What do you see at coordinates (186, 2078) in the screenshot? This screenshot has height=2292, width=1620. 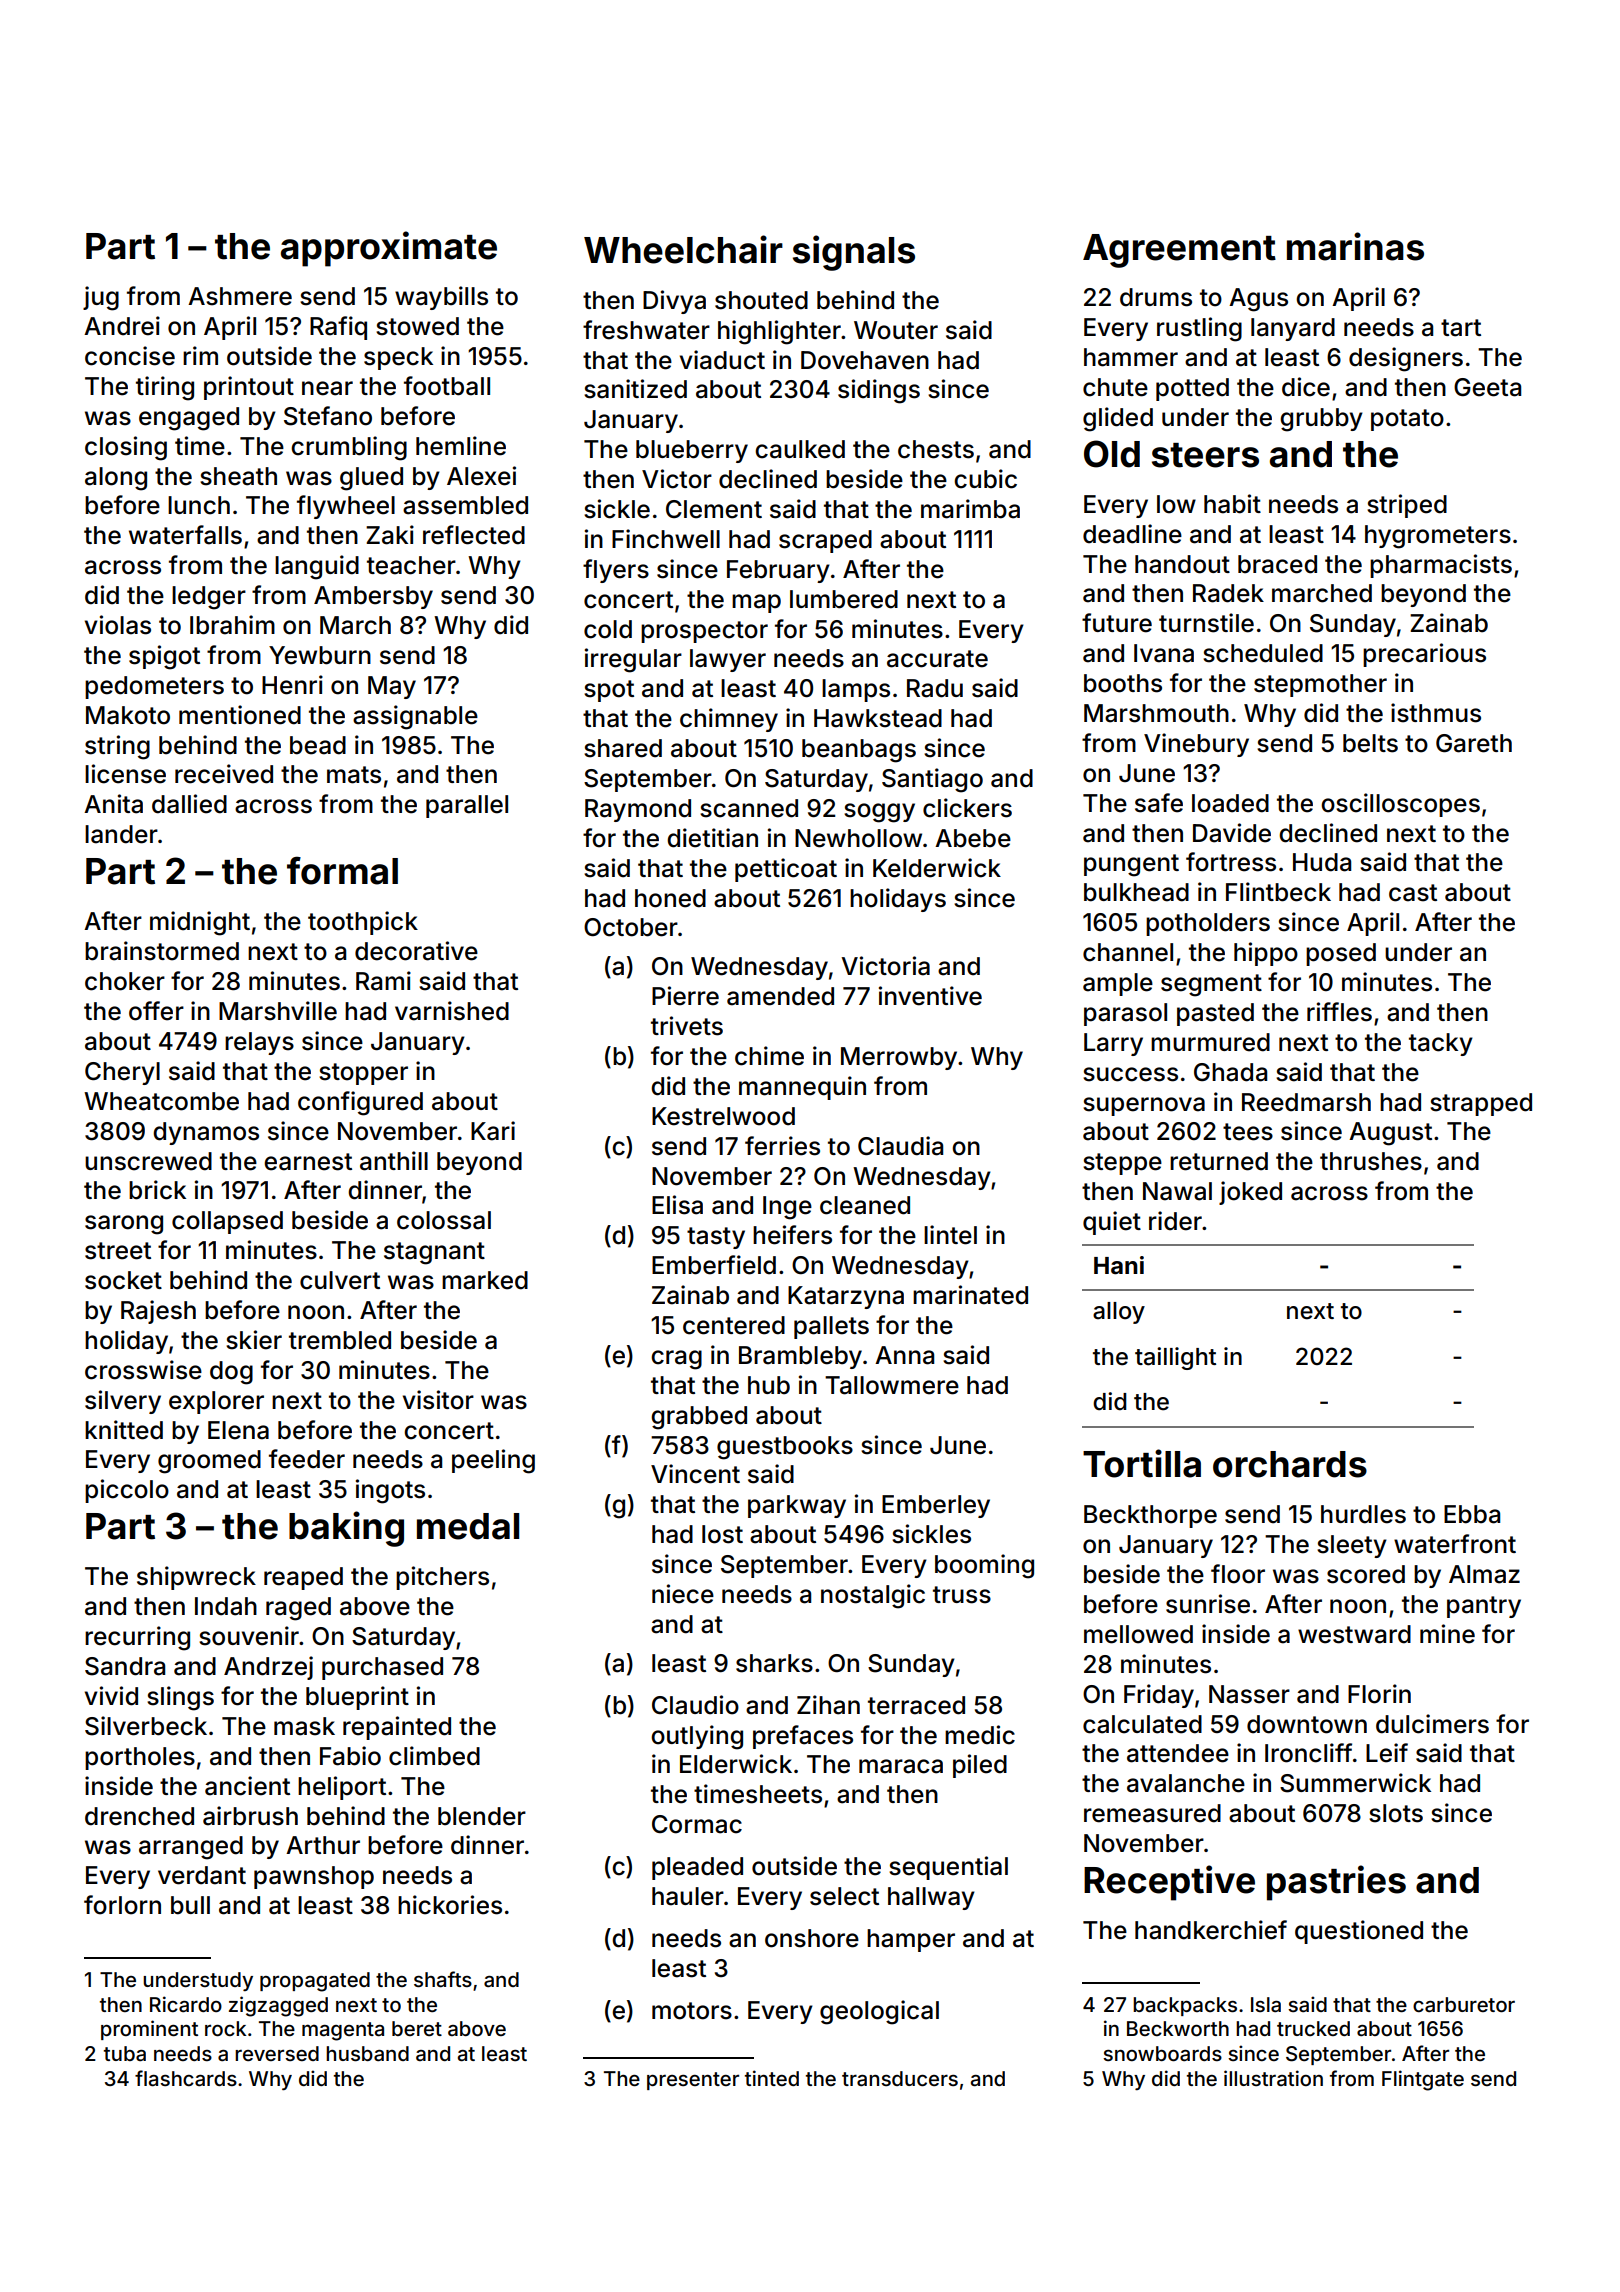 I see `flashcards` at bounding box center [186, 2078].
